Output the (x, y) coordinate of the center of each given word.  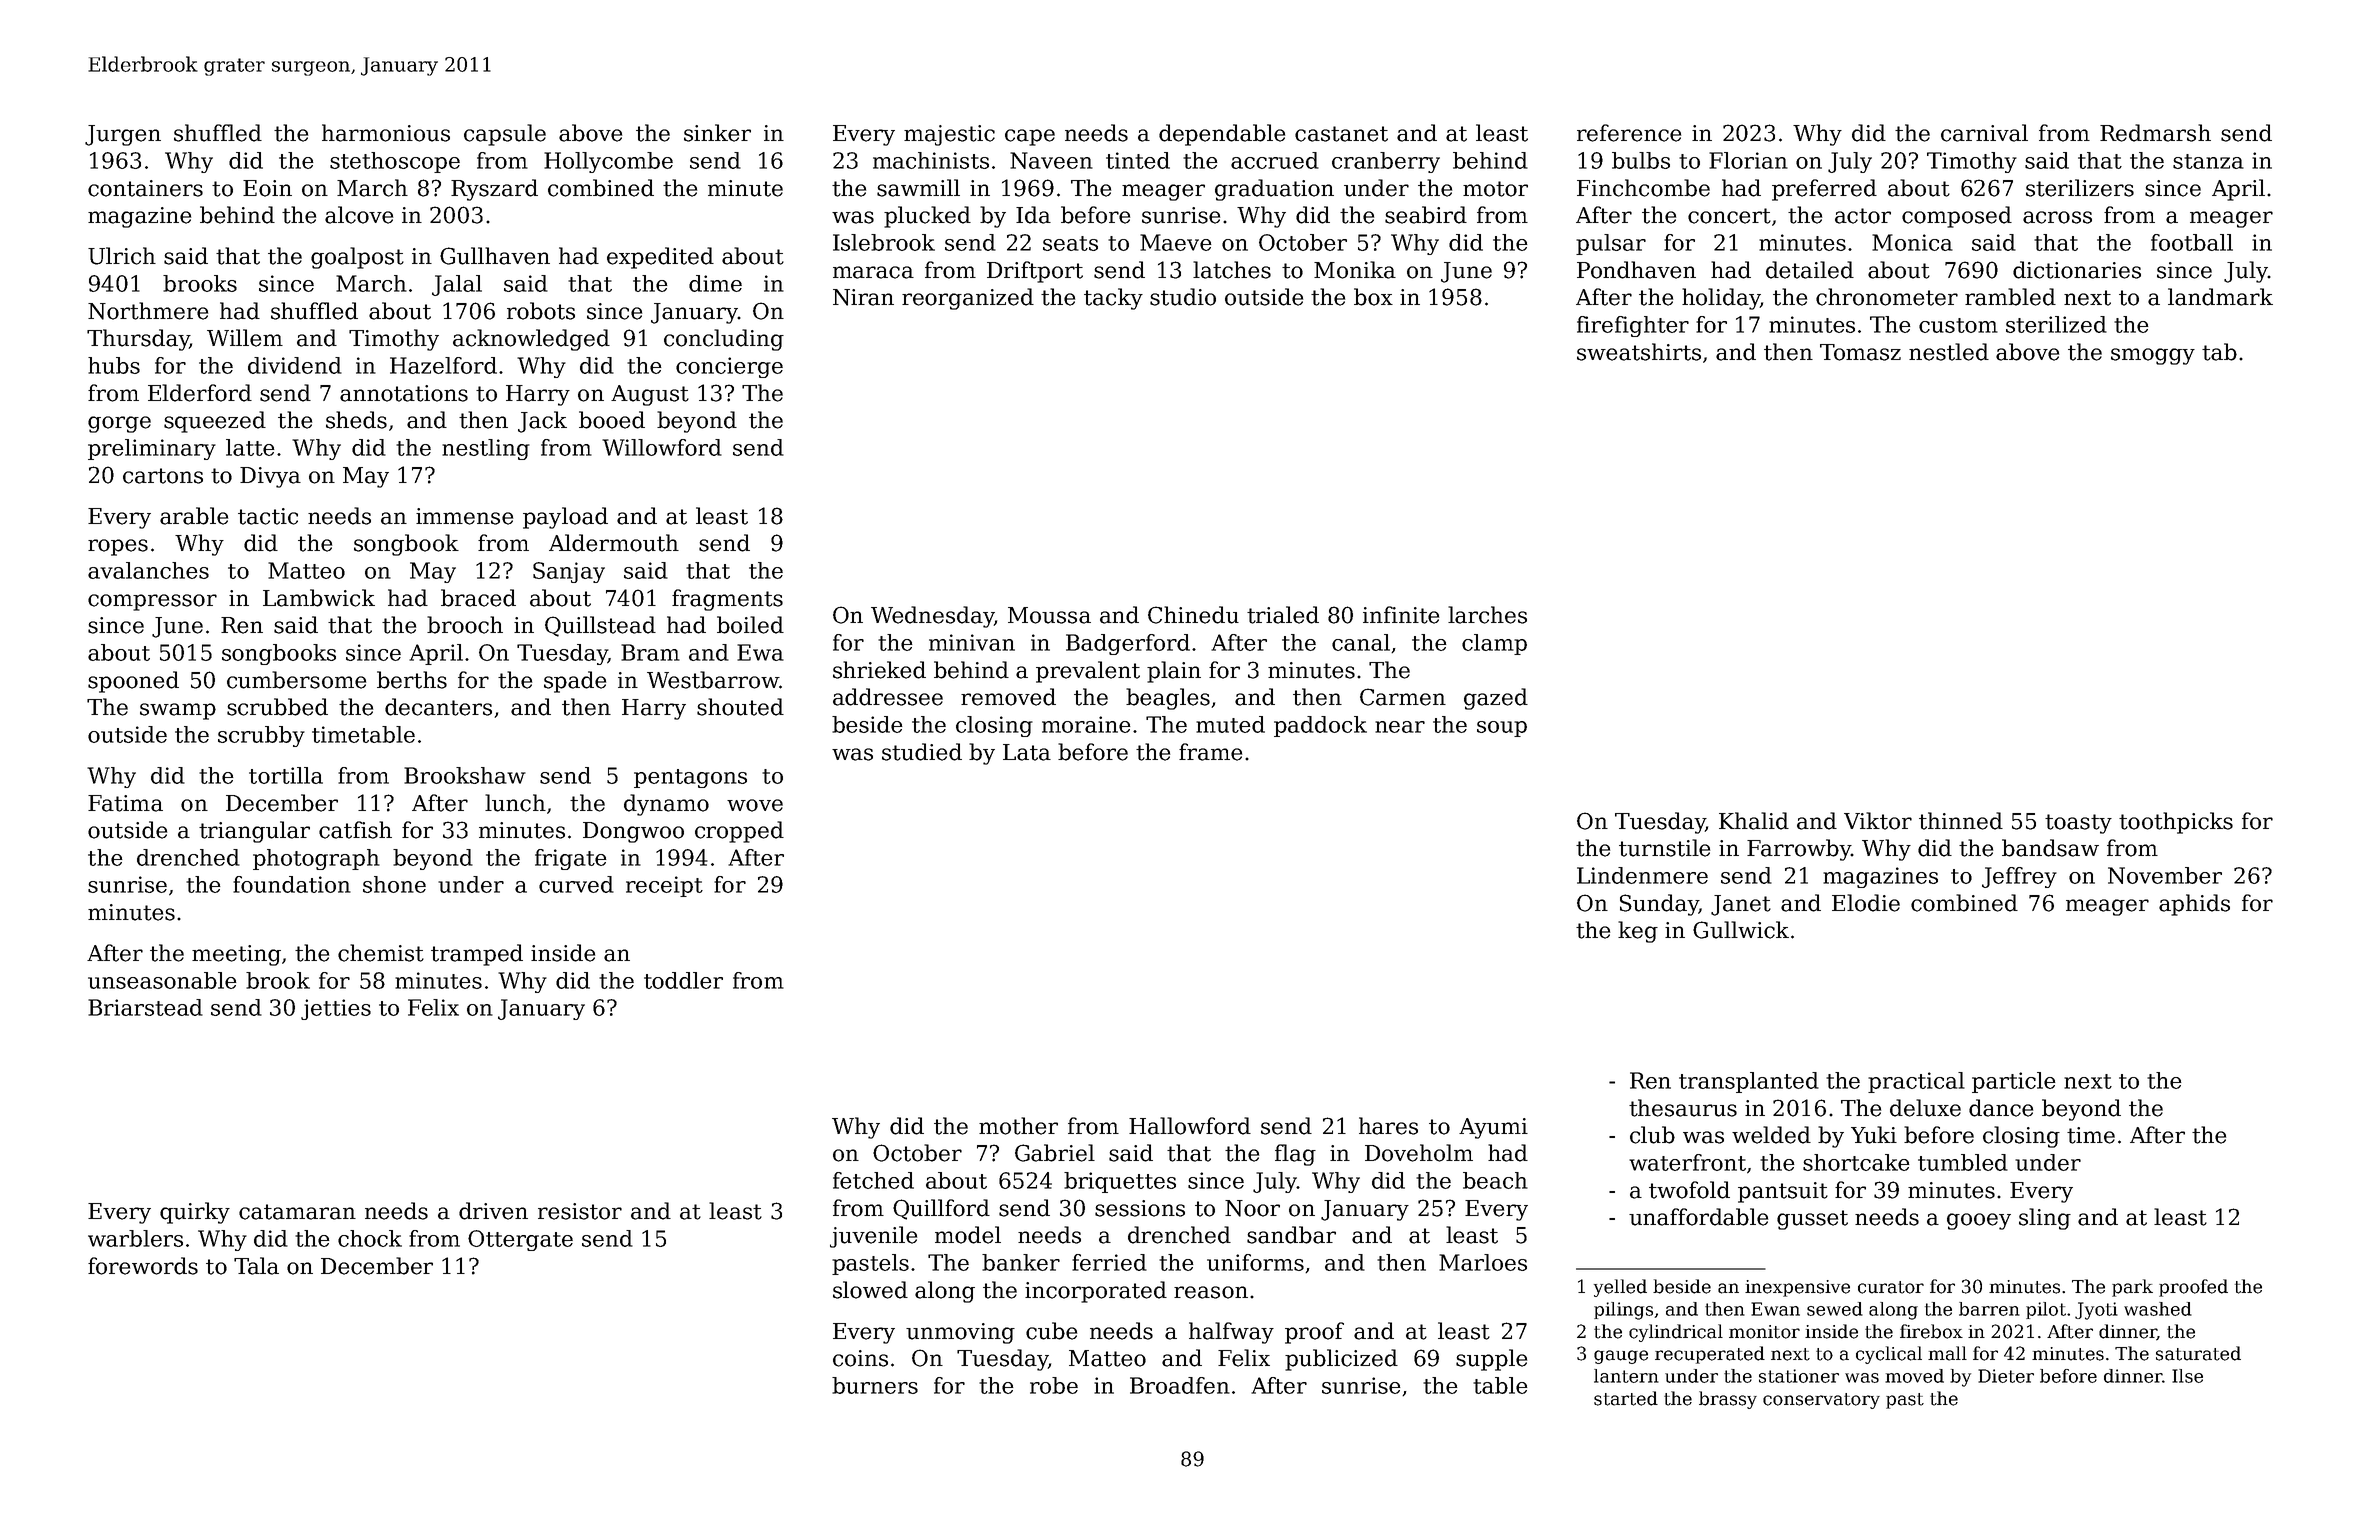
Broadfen (1180, 1385)
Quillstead (600, 626)
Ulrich (122, 256)
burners (875, 1385)
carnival (1984, 133)
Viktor (1878, 821)
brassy (1728, 1400)
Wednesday (932, 617)
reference (1629, 133)
